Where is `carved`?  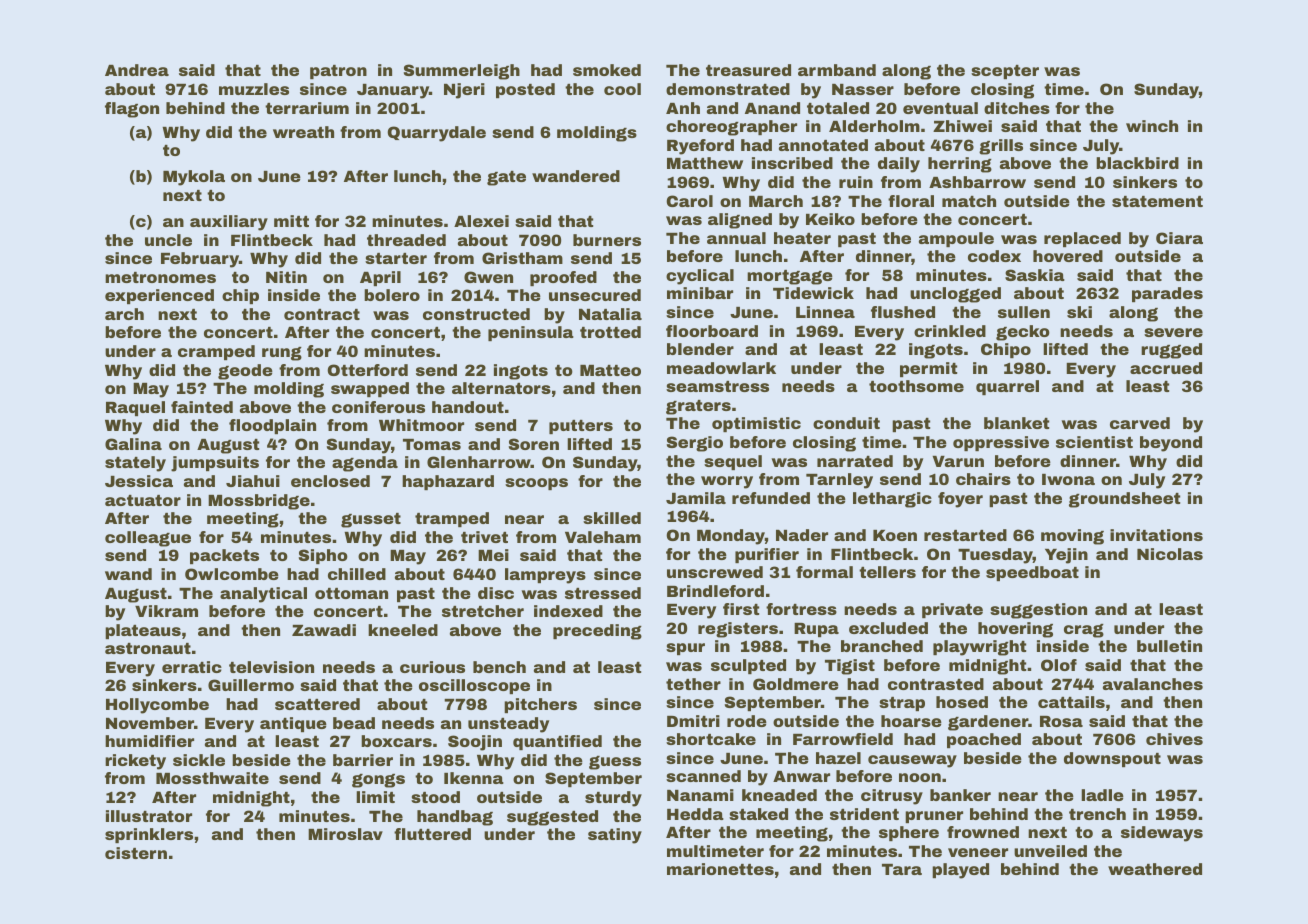
carved is located at coordinates (1140, 423).
